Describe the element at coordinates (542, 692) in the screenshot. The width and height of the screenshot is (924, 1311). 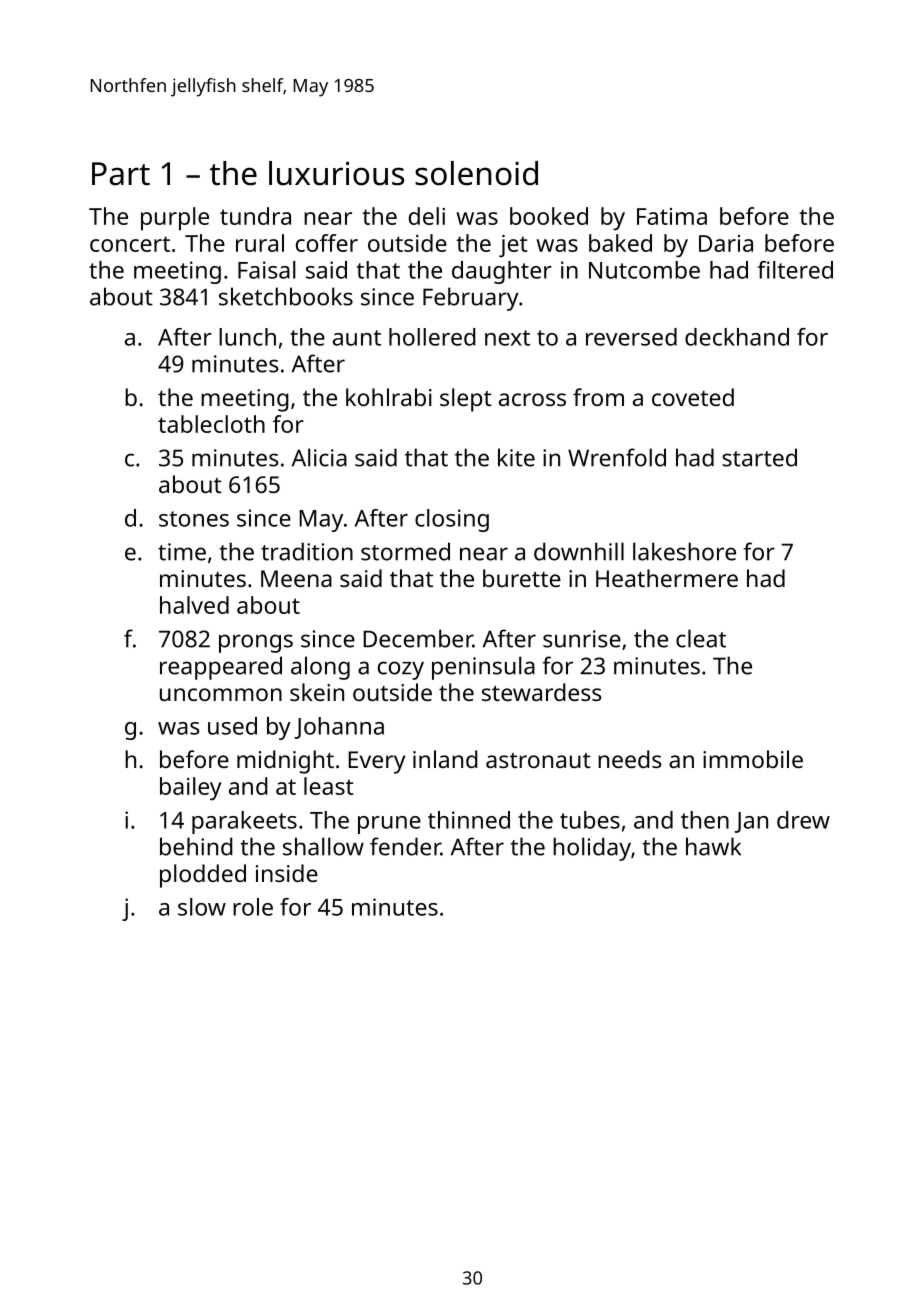
I see `stewardess` at that location.
